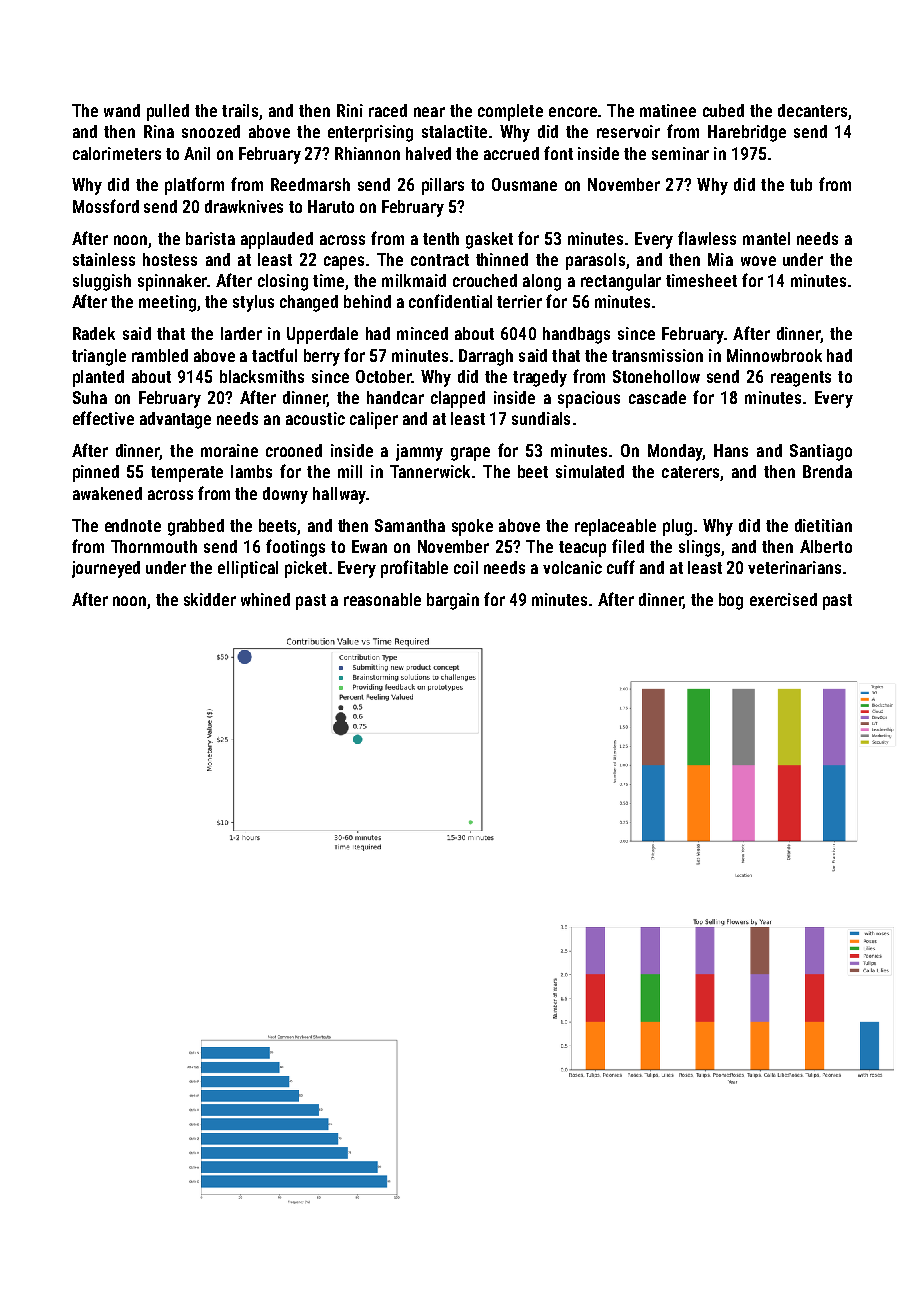 The height and width of the screenshot is (1308, 924). I want to click on wand, so click(122, 110).
